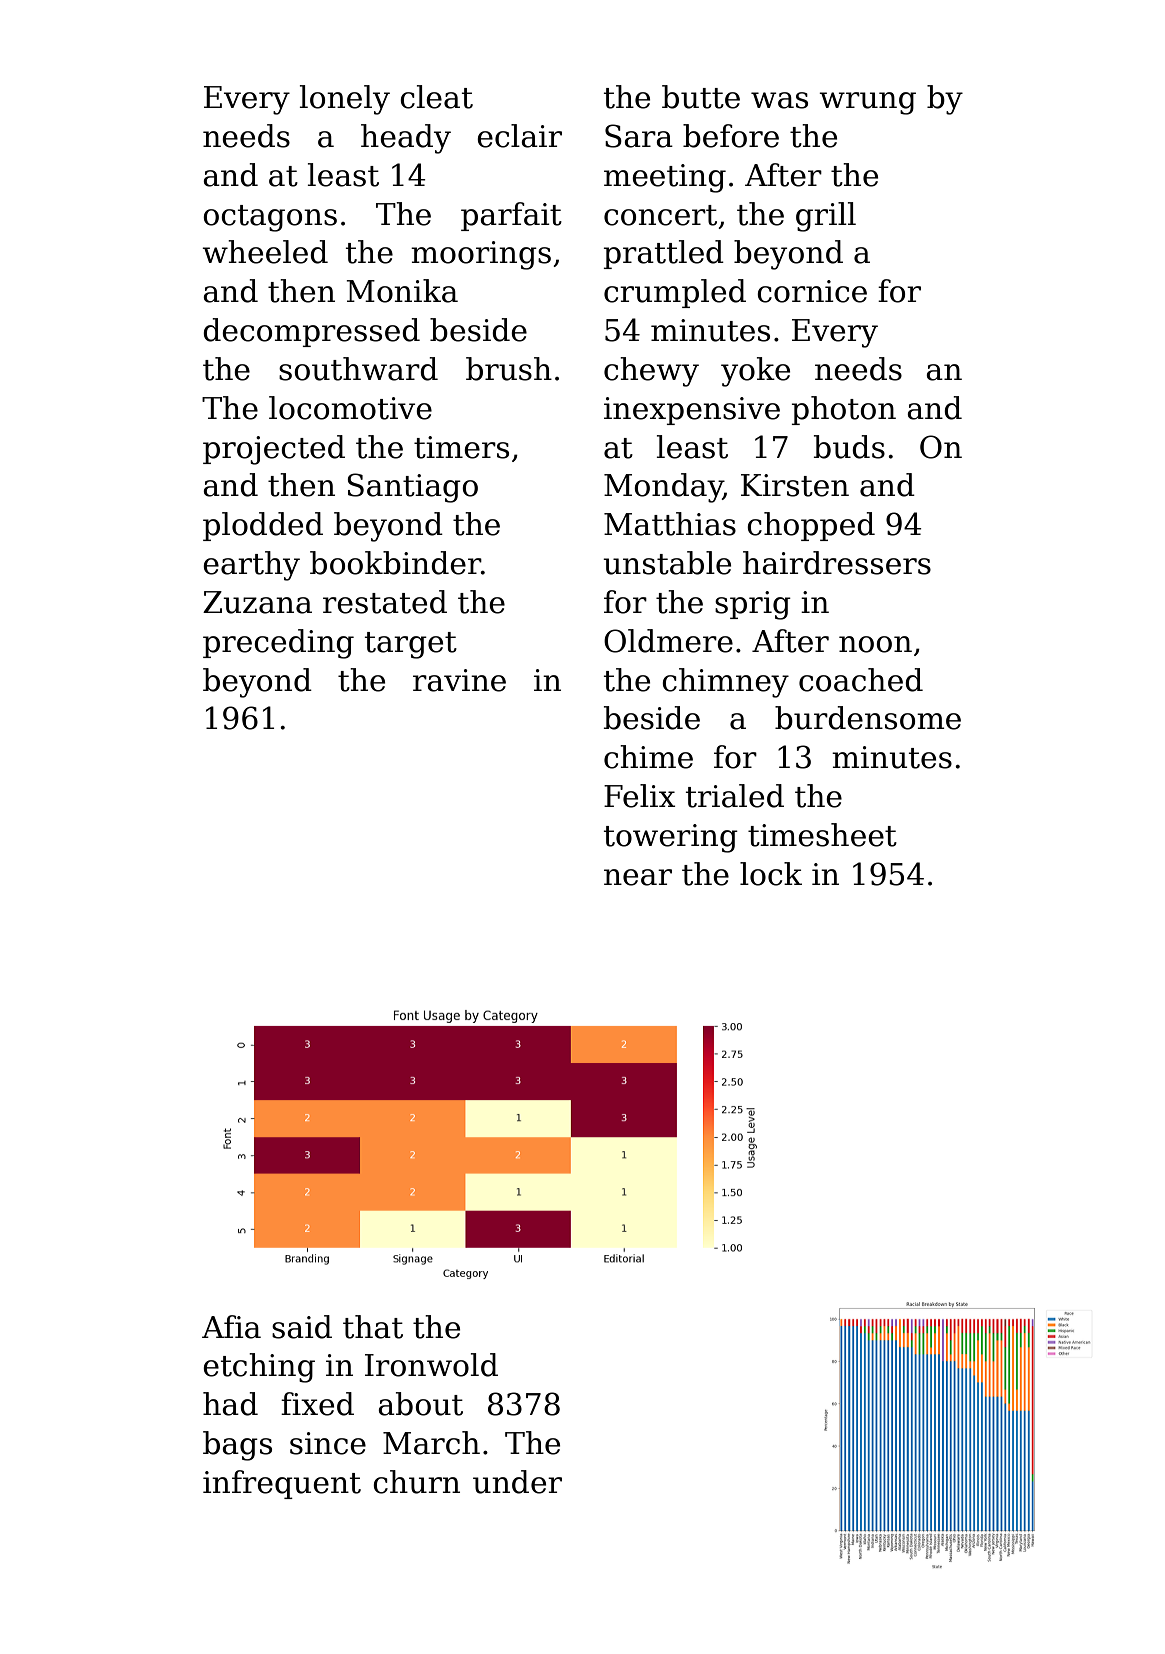 The width and height of the screenshot is (1165, 1654). I want to click on buds, so click(849, 447).
